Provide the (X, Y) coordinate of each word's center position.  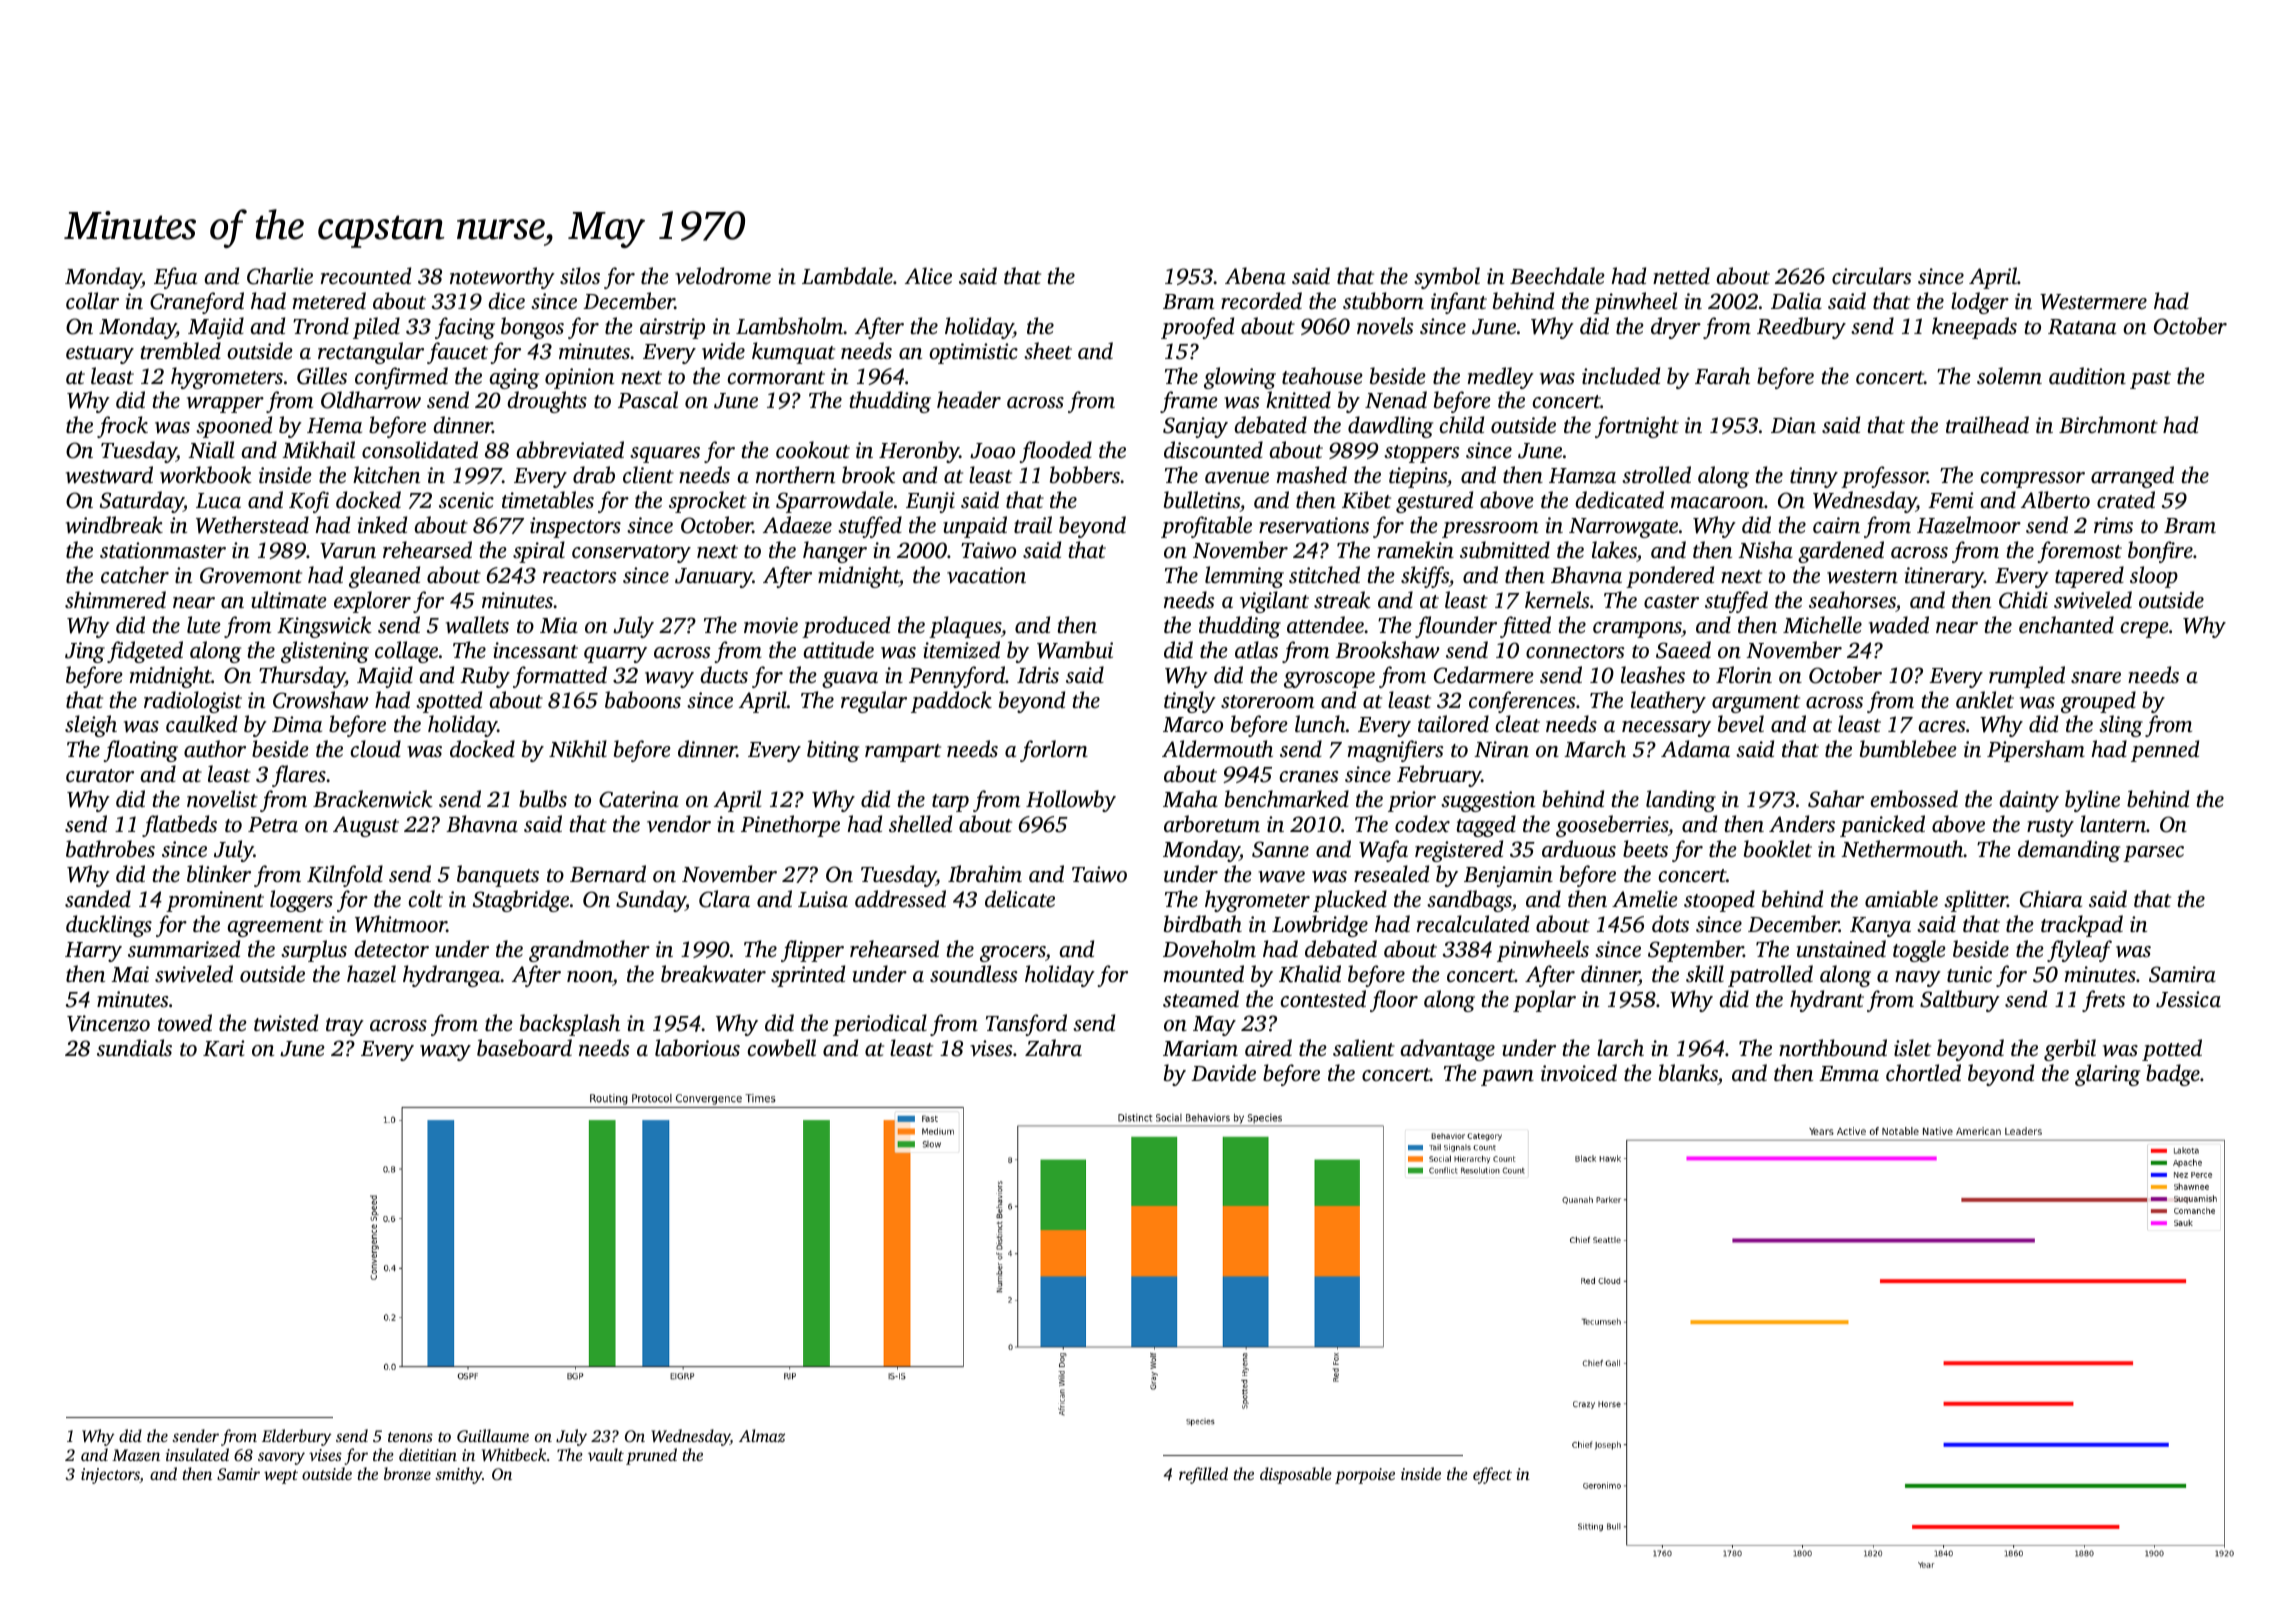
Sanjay (1195, 427)
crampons (1637, 630)
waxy (445, 1053)
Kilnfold (345, 876)
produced (846, 627)
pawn (1507, 1078)
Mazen (136, 1455)
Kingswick (324, 627)
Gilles (322, 376)
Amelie (1645, 898)
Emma (1849, 1073)
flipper (812, 951)
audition (2087, 375)
